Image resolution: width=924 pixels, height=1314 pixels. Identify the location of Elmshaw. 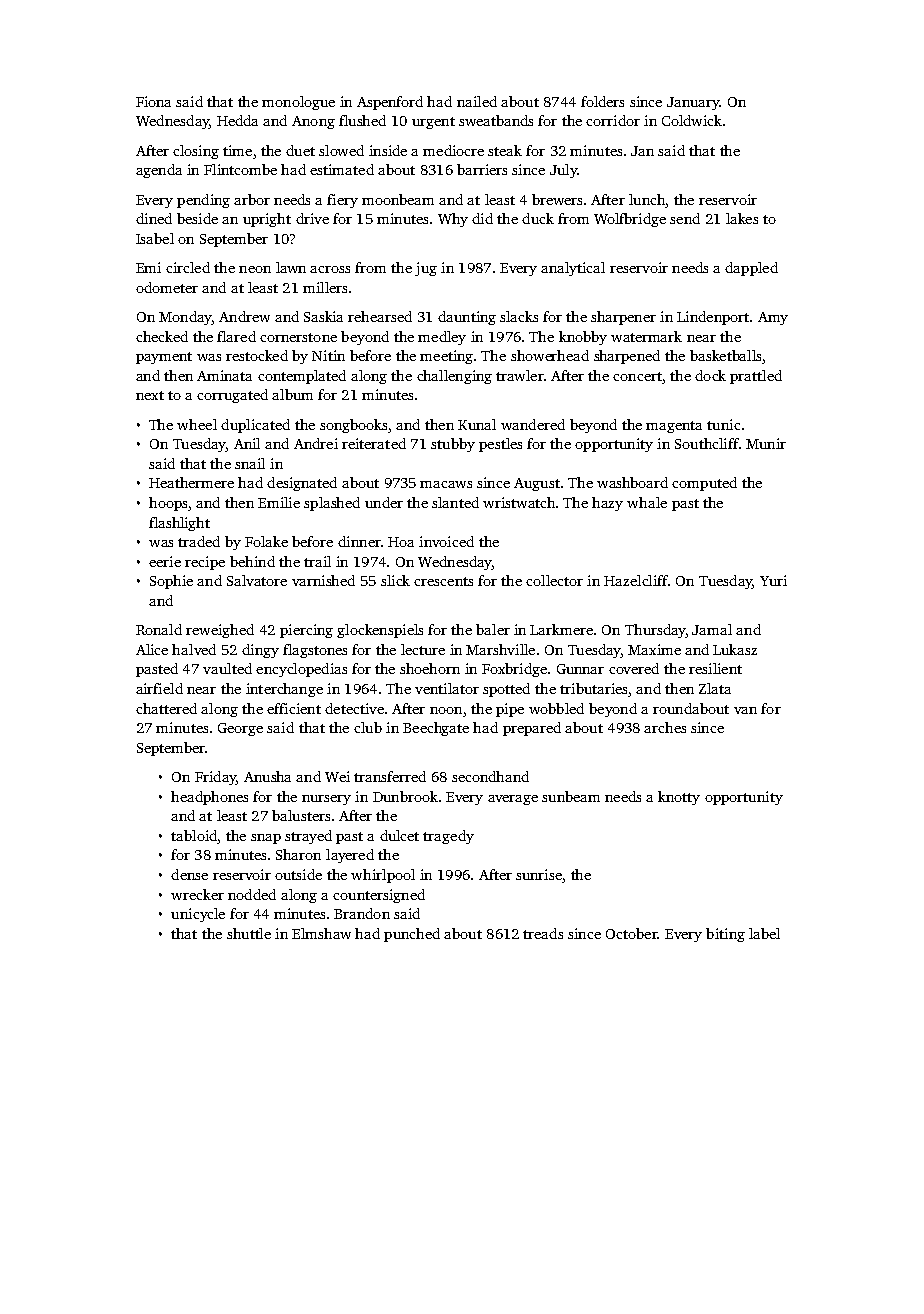
(321, 933).
